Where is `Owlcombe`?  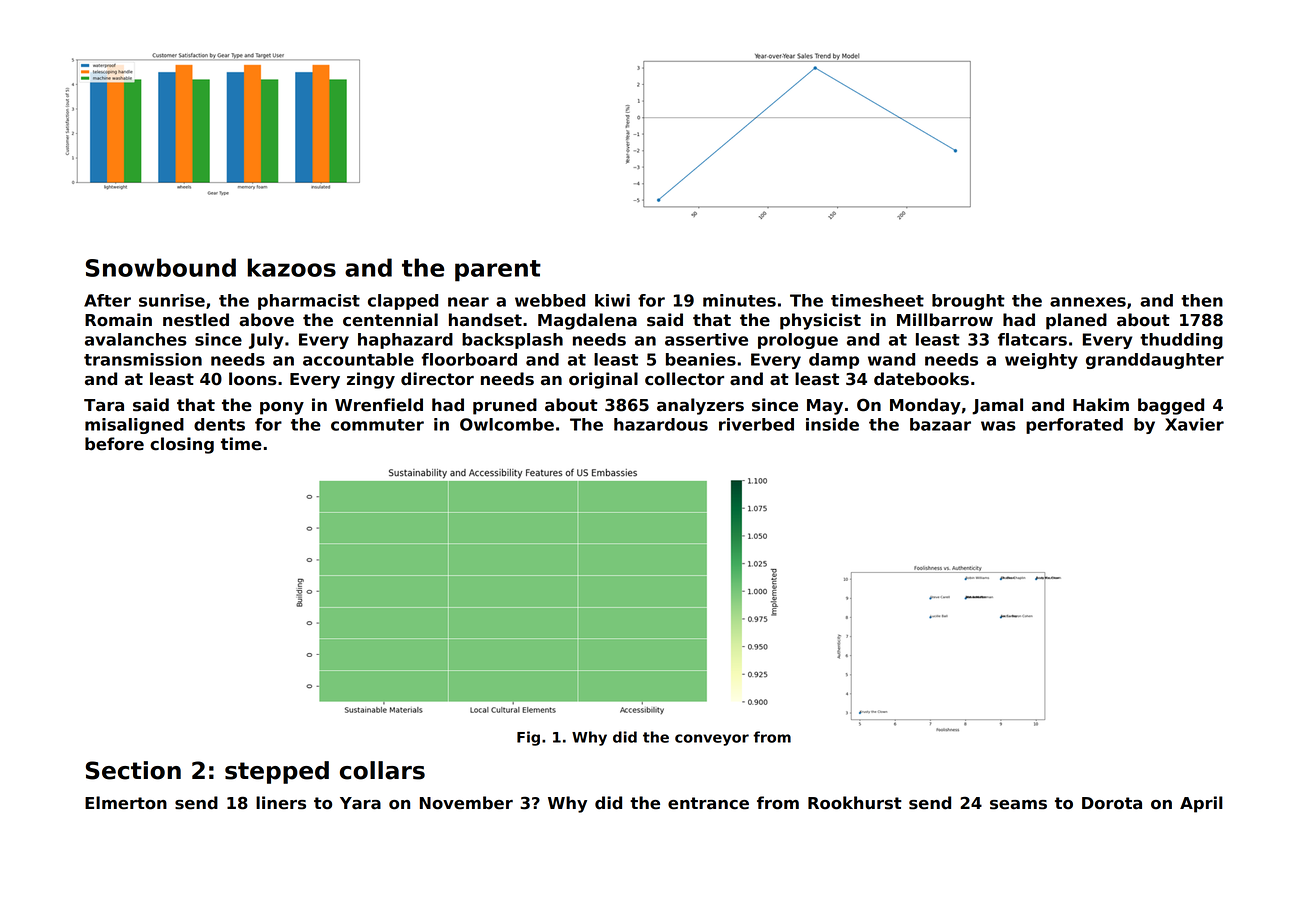
Owlcombe is located at coordinates (507, 424).
